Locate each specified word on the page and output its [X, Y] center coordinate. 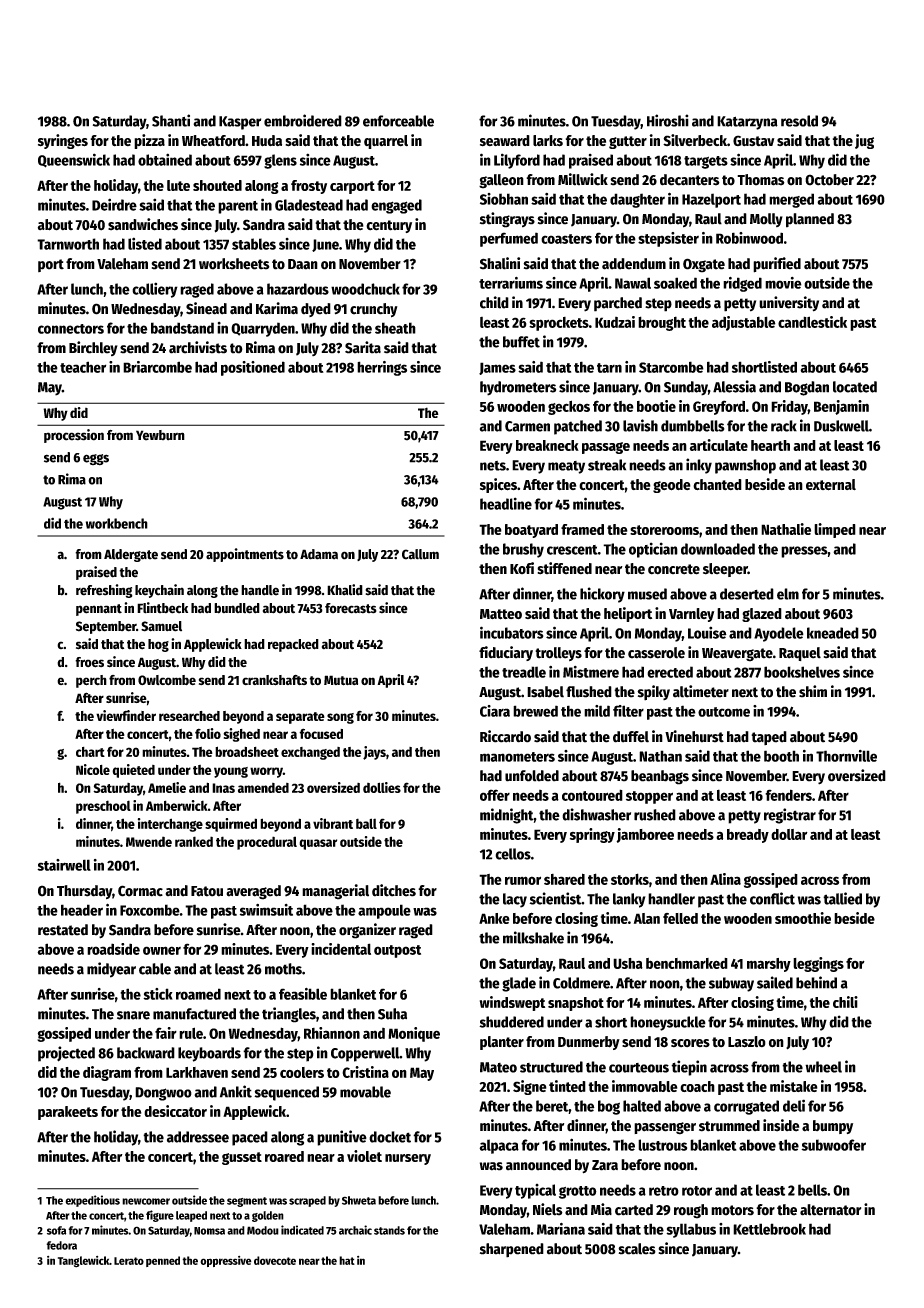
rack [784, 426]
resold [799, 121]
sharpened [512, 1250]
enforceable [398, 121]
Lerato [129, 1261]
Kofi [522, 568]
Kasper [240, 123]
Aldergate [131, 555]
